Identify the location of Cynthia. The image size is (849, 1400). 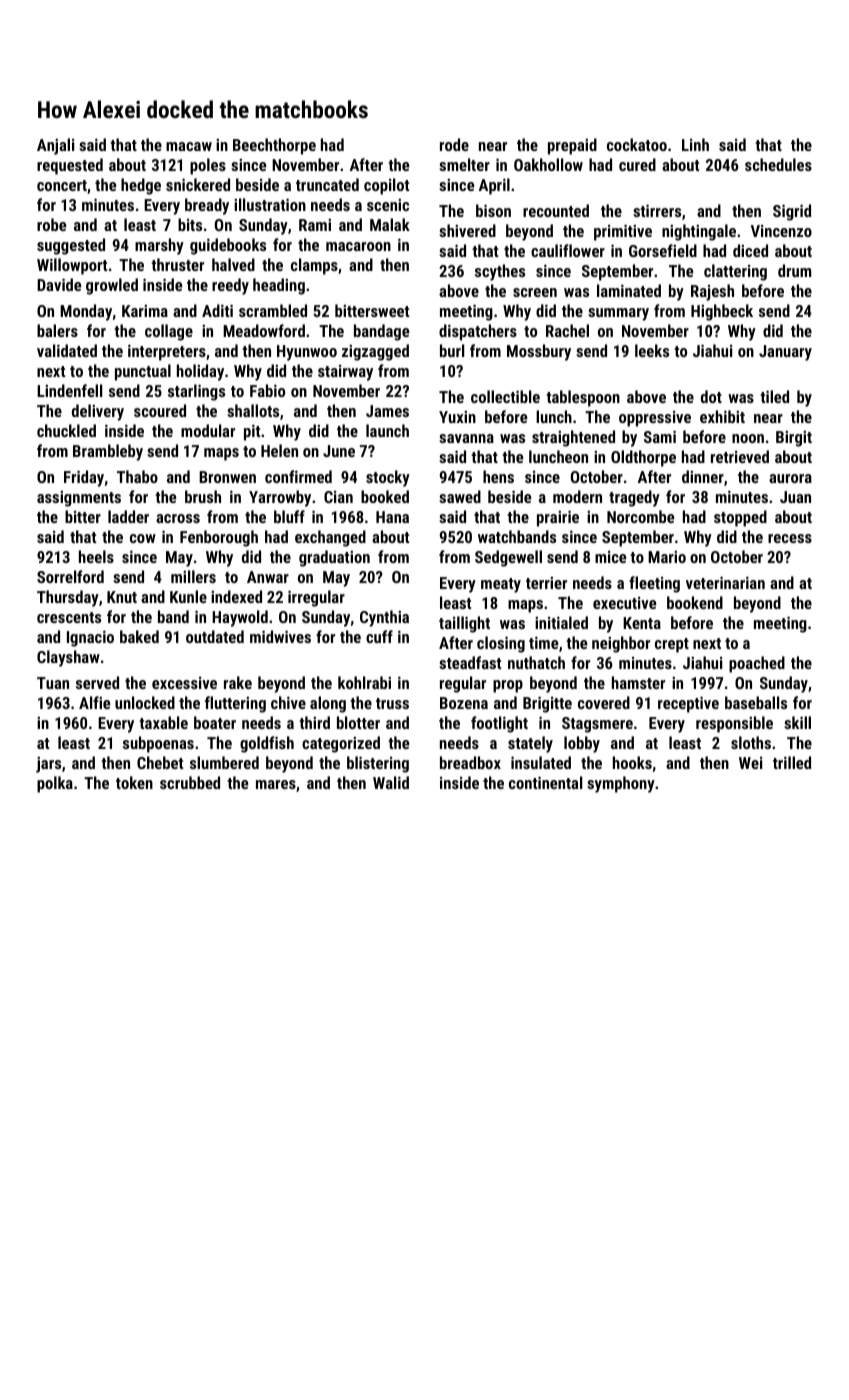
(384, 618).
